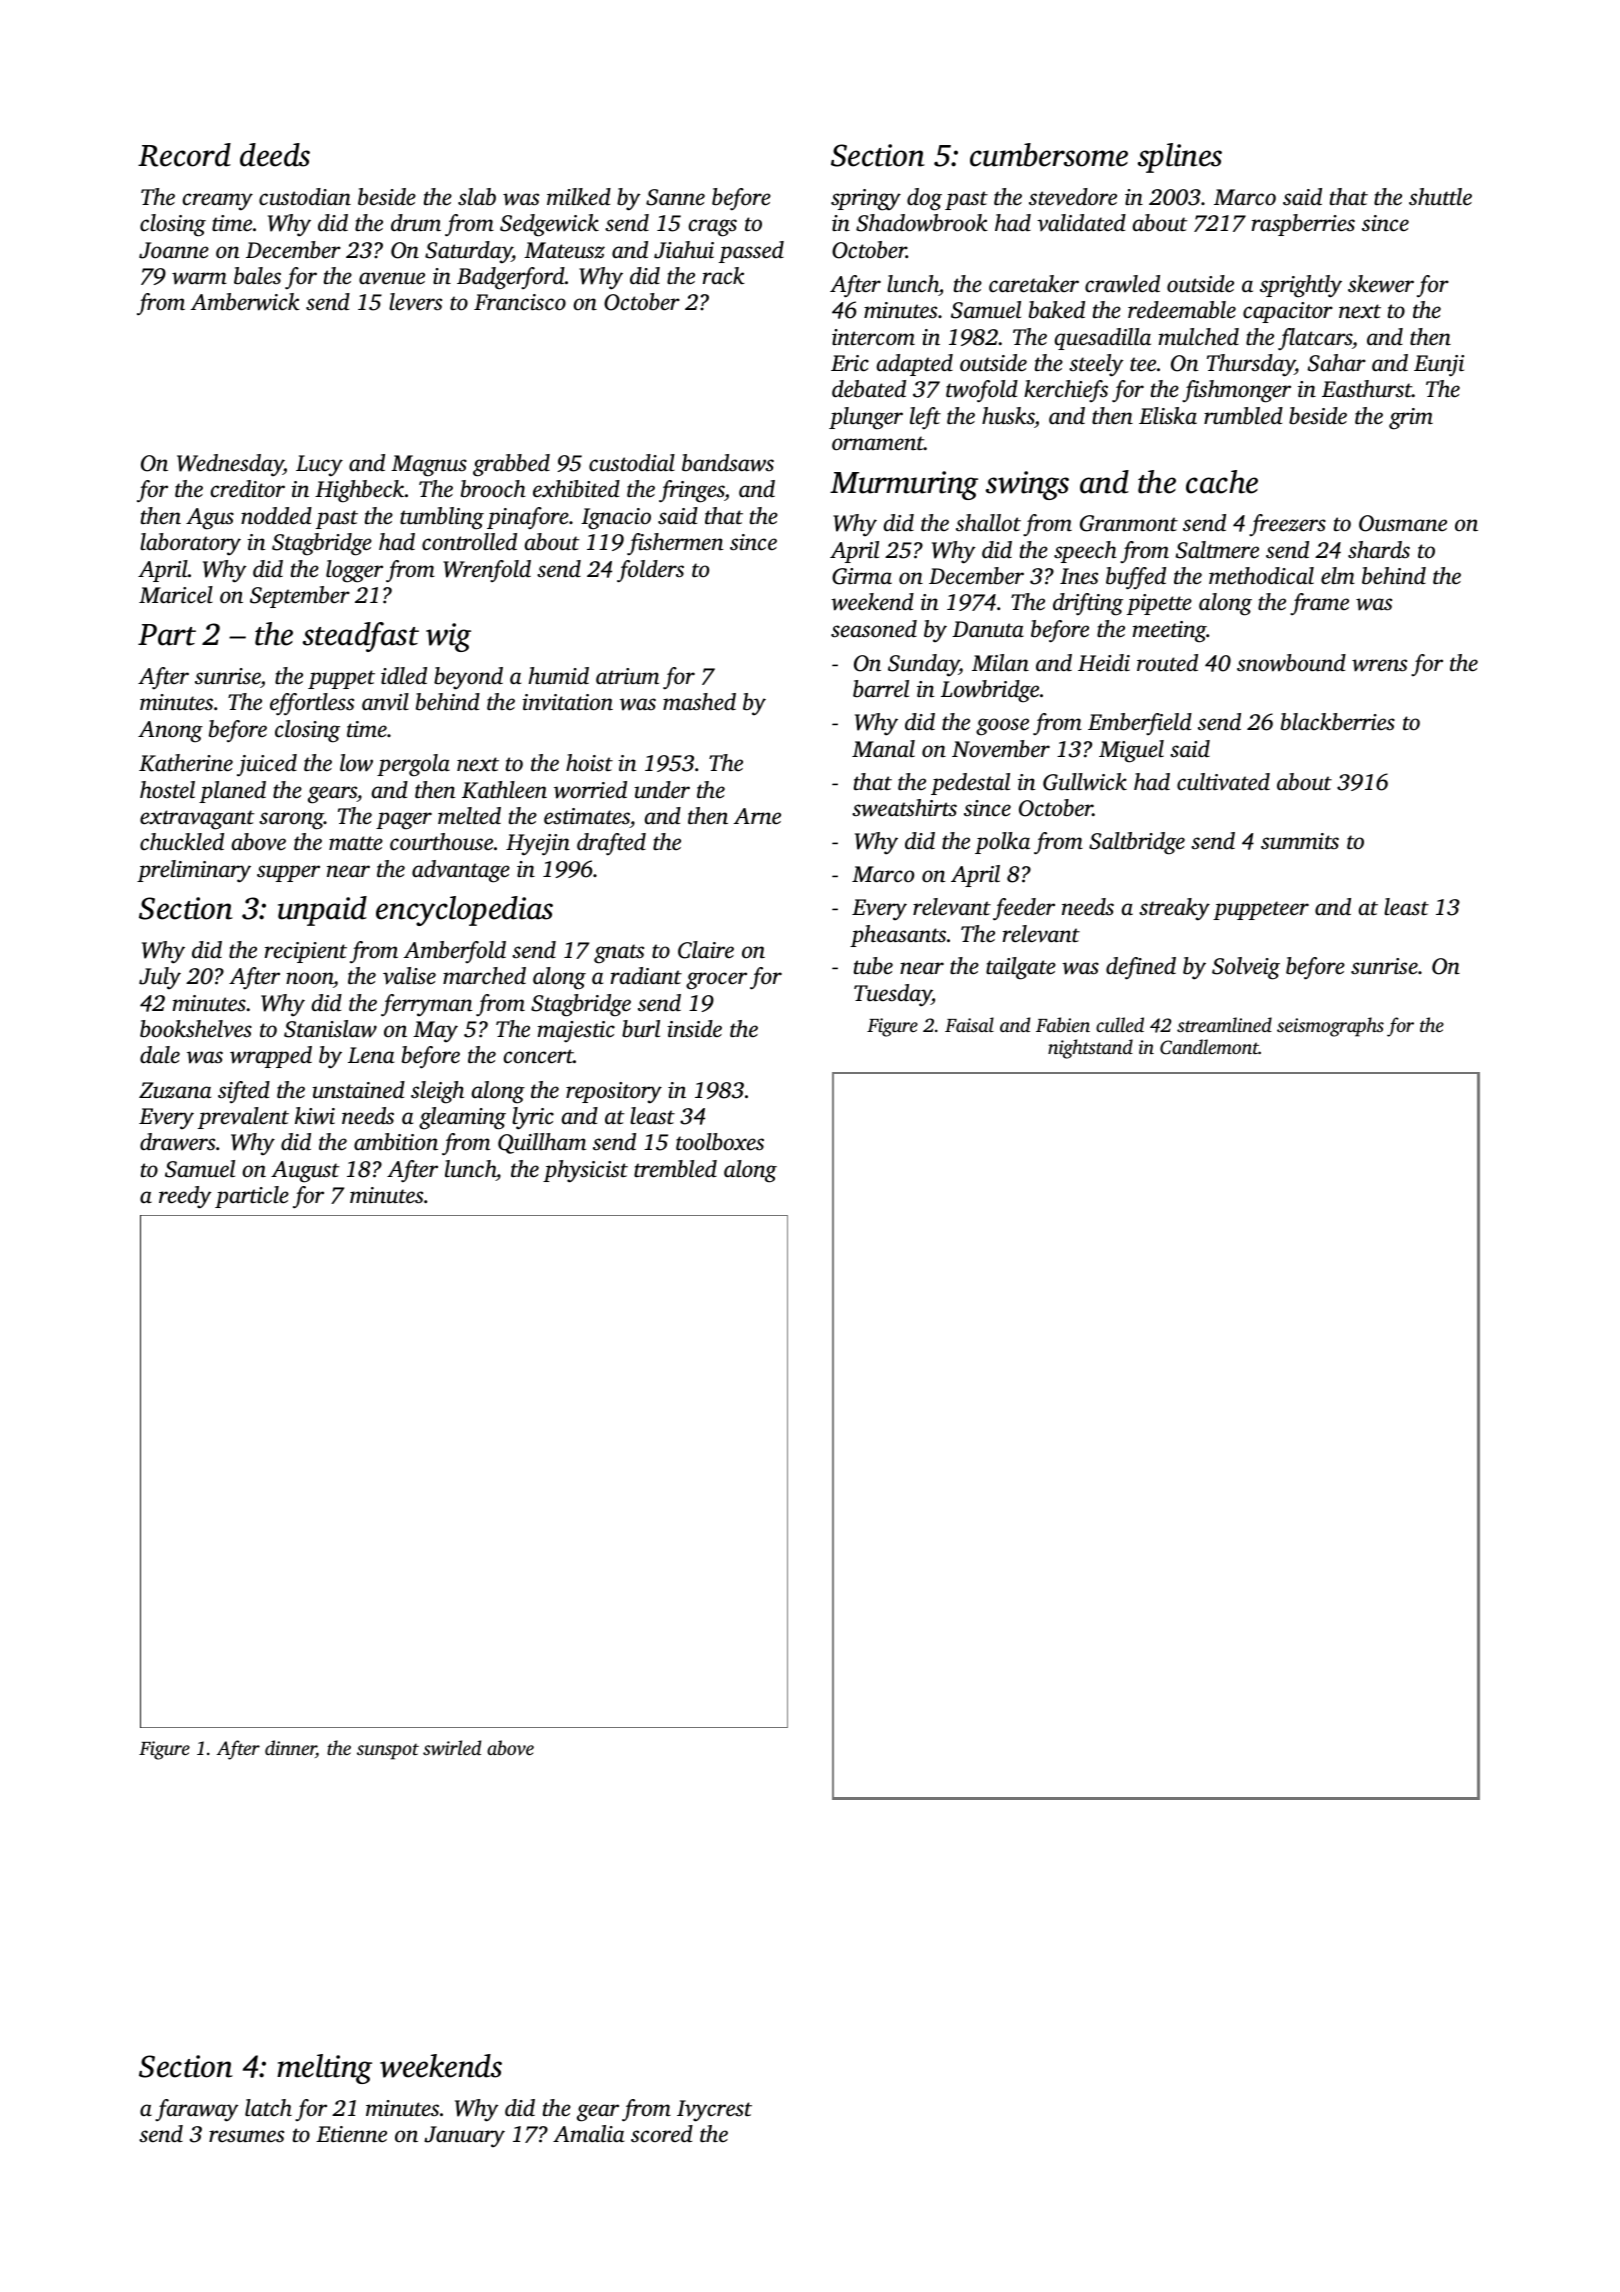  Describe the element at coordinates (351, 2134) in the document. I see `Etienne` at that location.
